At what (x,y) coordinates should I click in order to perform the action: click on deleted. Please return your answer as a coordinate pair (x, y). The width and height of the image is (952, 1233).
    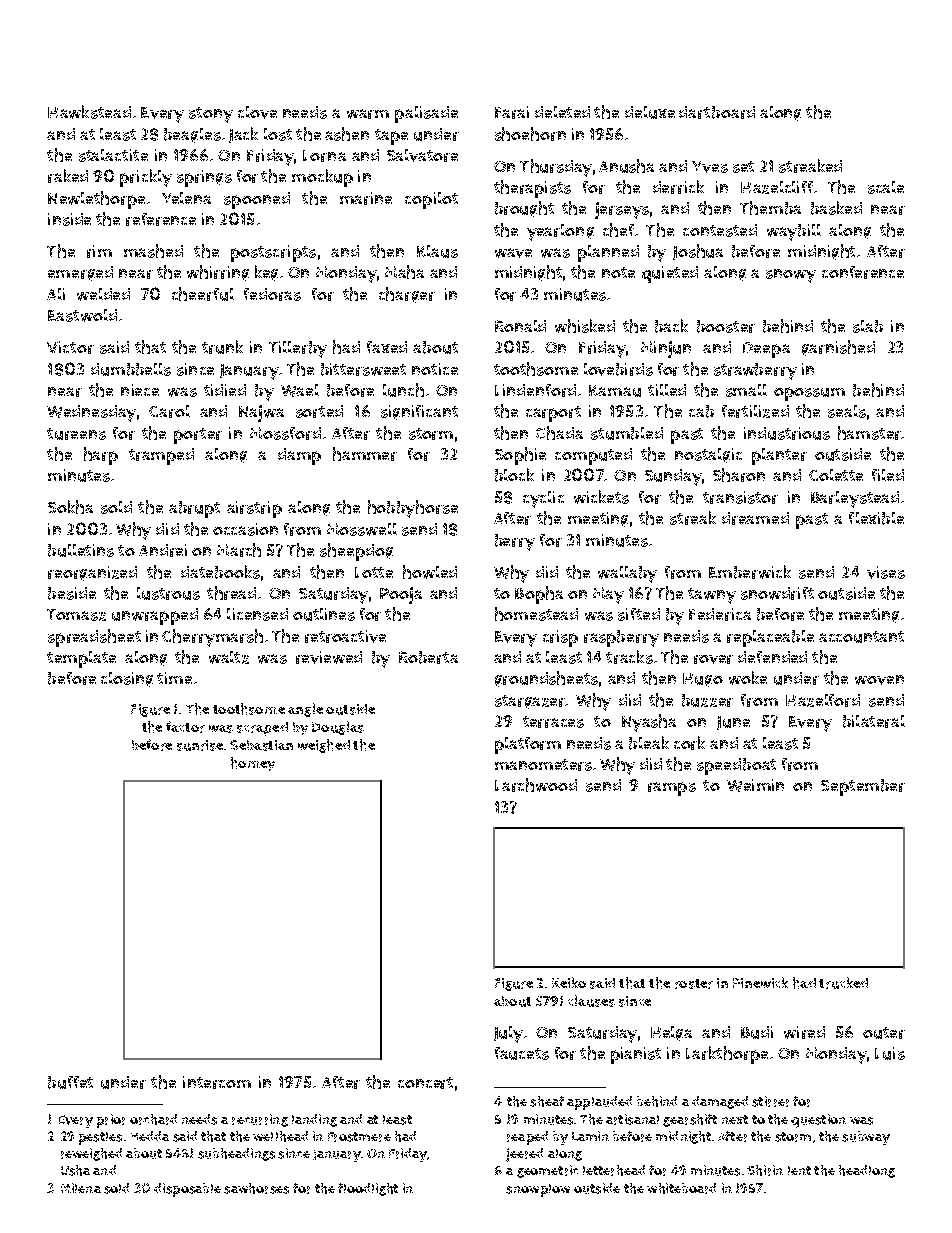
    Looking at the image, I should click on (562, 112).
